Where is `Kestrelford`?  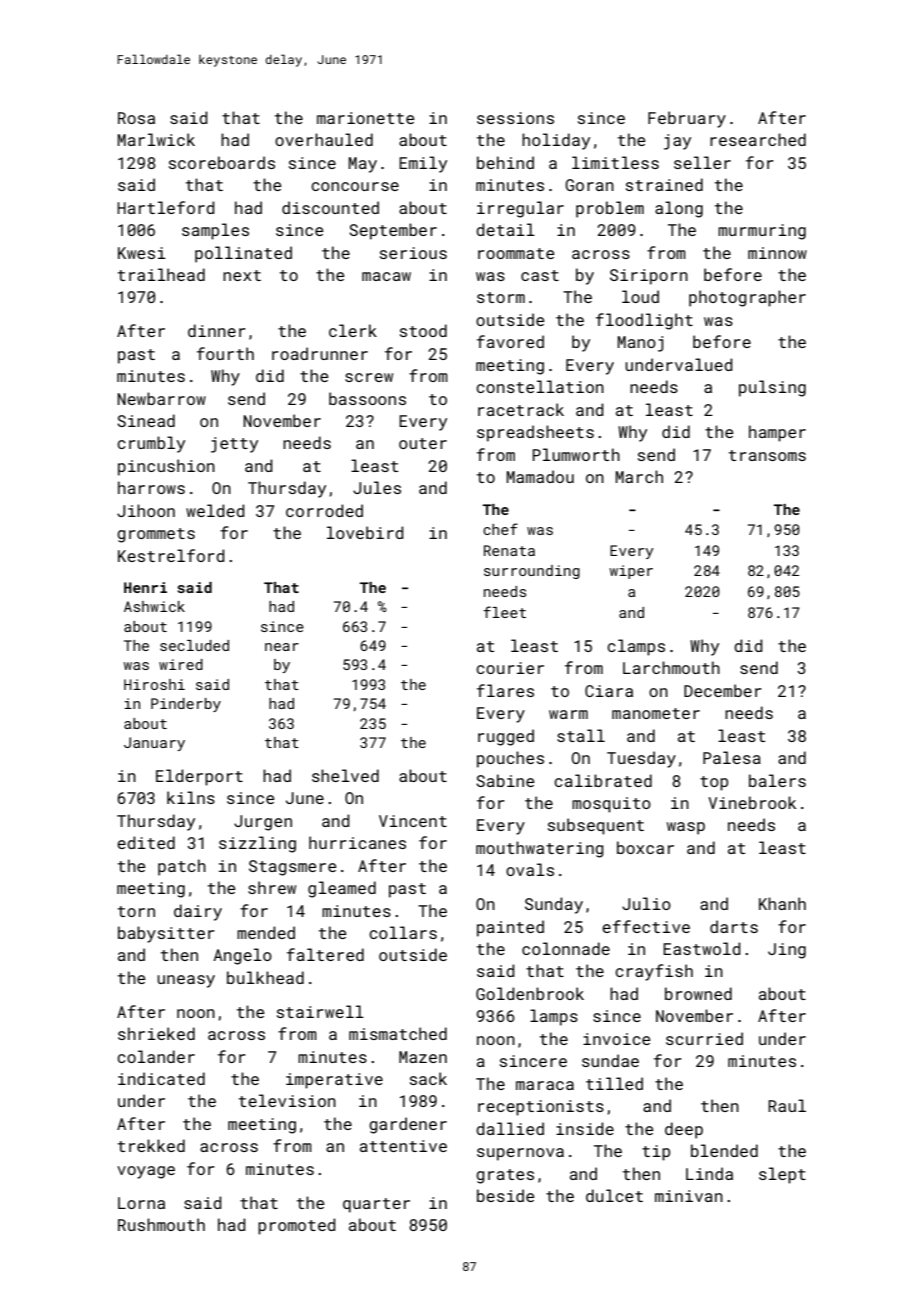 Kestrelford is located at coordinates (171, 555).
